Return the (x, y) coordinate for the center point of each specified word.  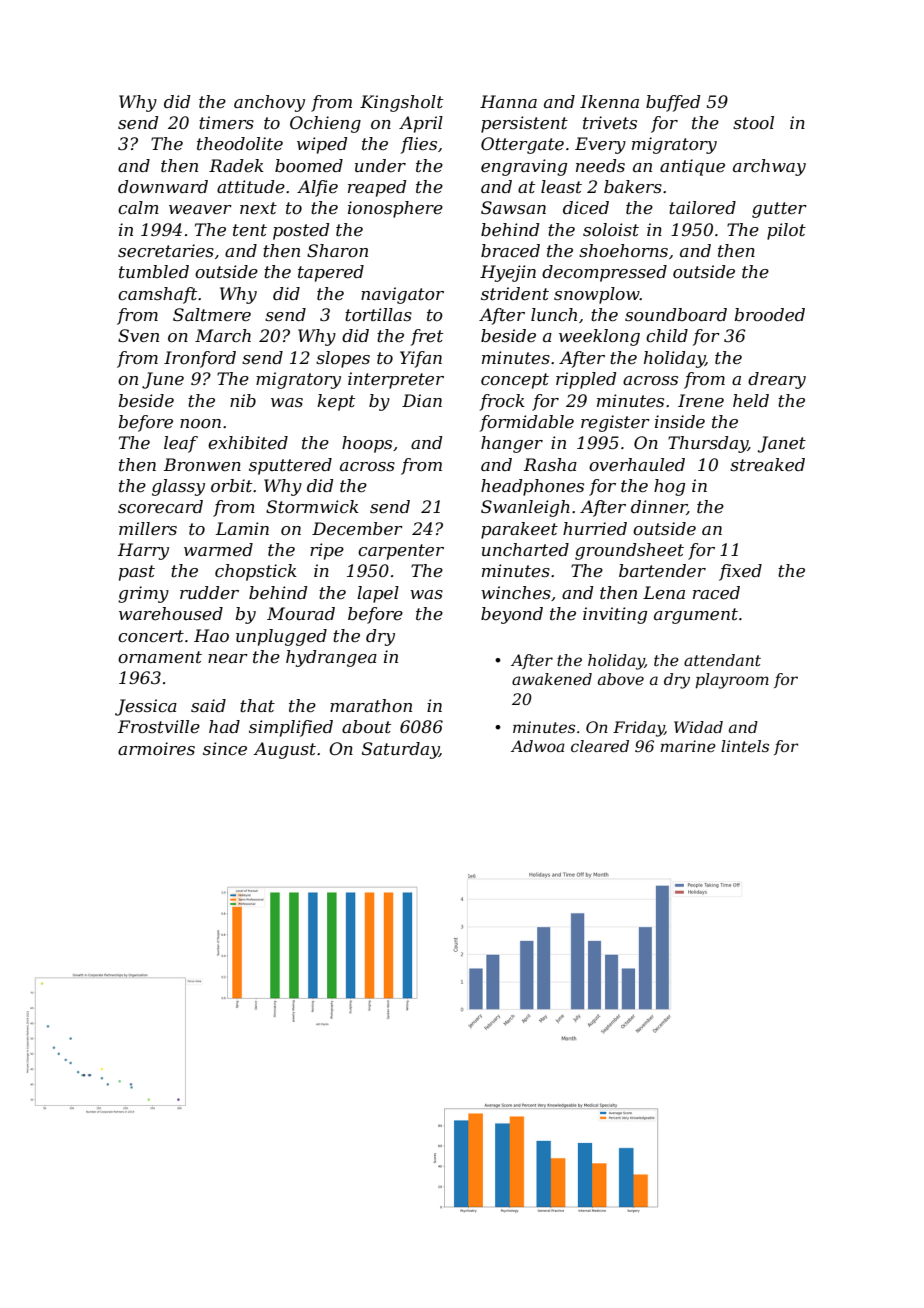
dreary (777, 380)
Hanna (508, 101)
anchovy (269, 103)
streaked (767, 464)
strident (515, 293)
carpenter (401, 552)
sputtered (290, 466)
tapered (331, 273)
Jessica (146, 707)
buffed (673, 103)
